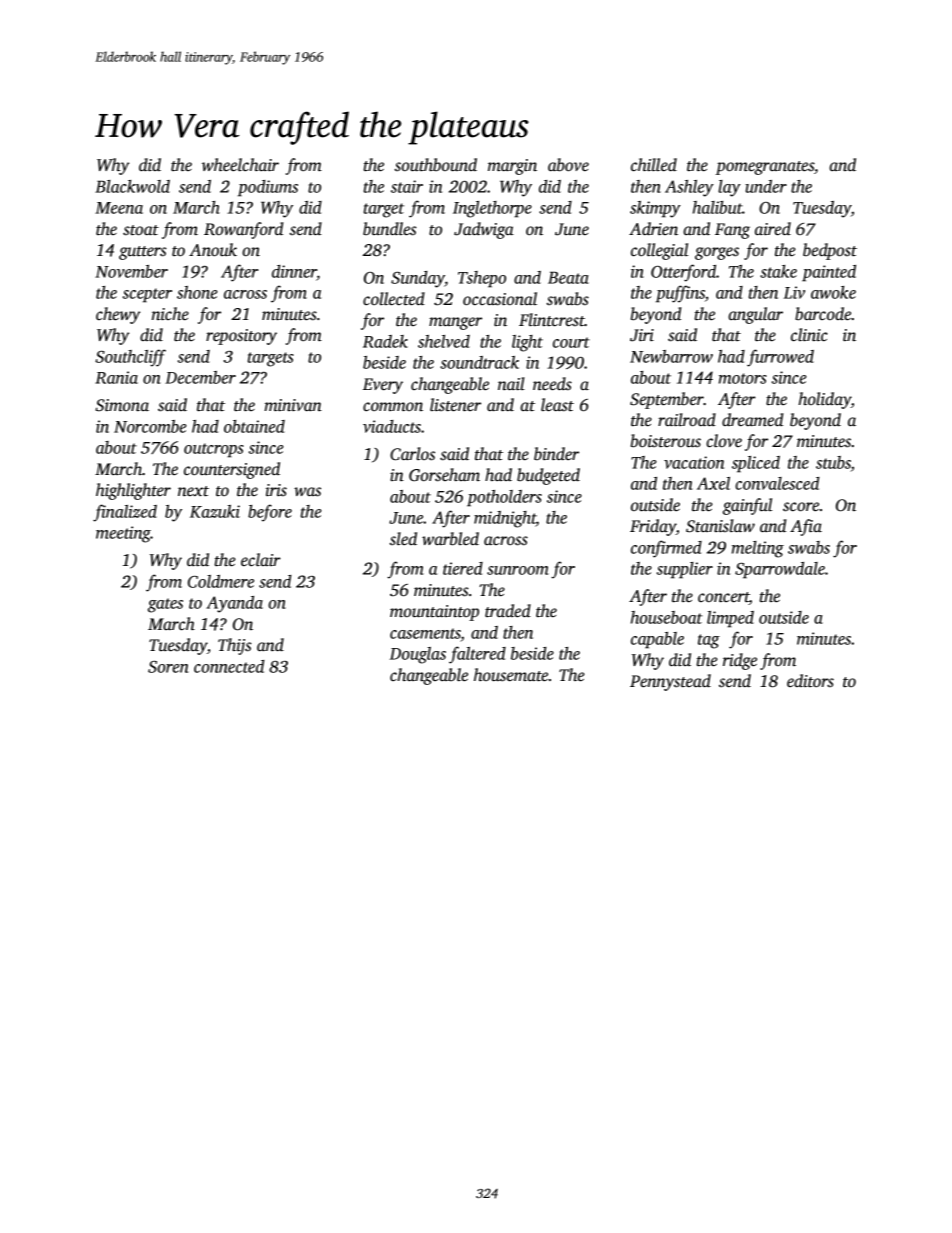  Describe the element at coordinates (479, 362) in the image. I see `soundtrack` at that location.
